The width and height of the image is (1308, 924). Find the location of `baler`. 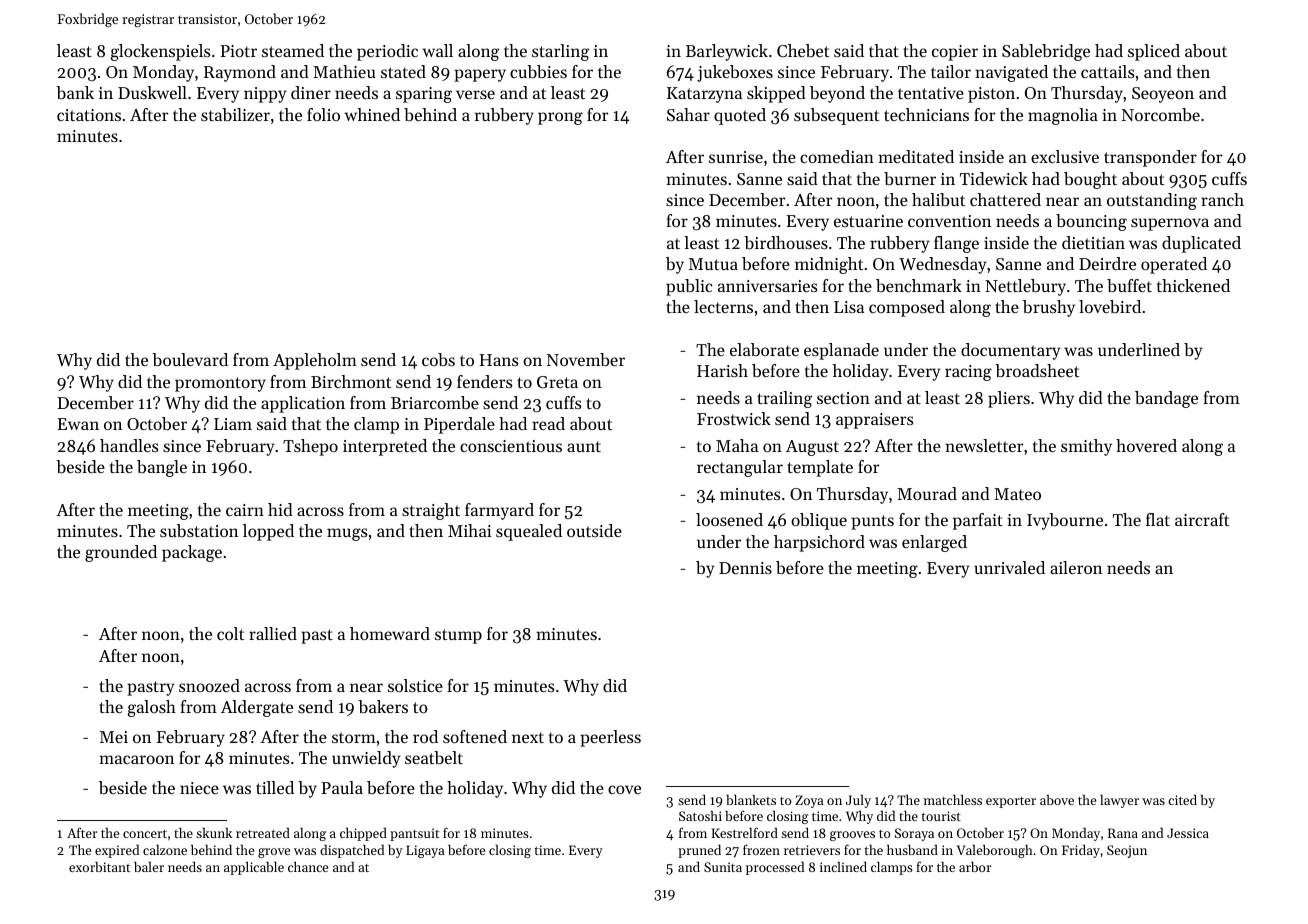

baler is located at coordinates (149, 867).
